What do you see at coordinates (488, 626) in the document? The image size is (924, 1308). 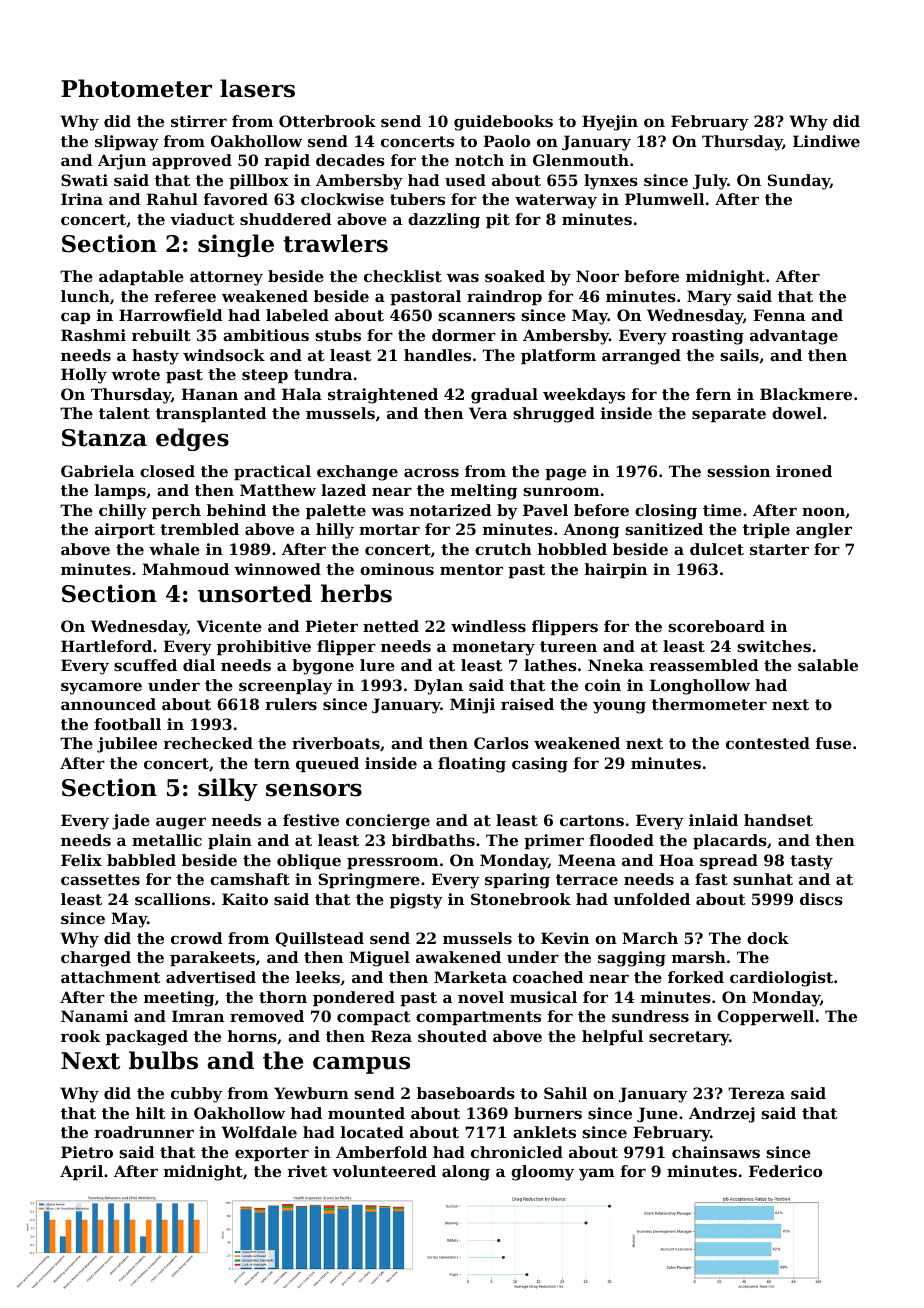 I see `windless` at bounding box center [488, 626].
